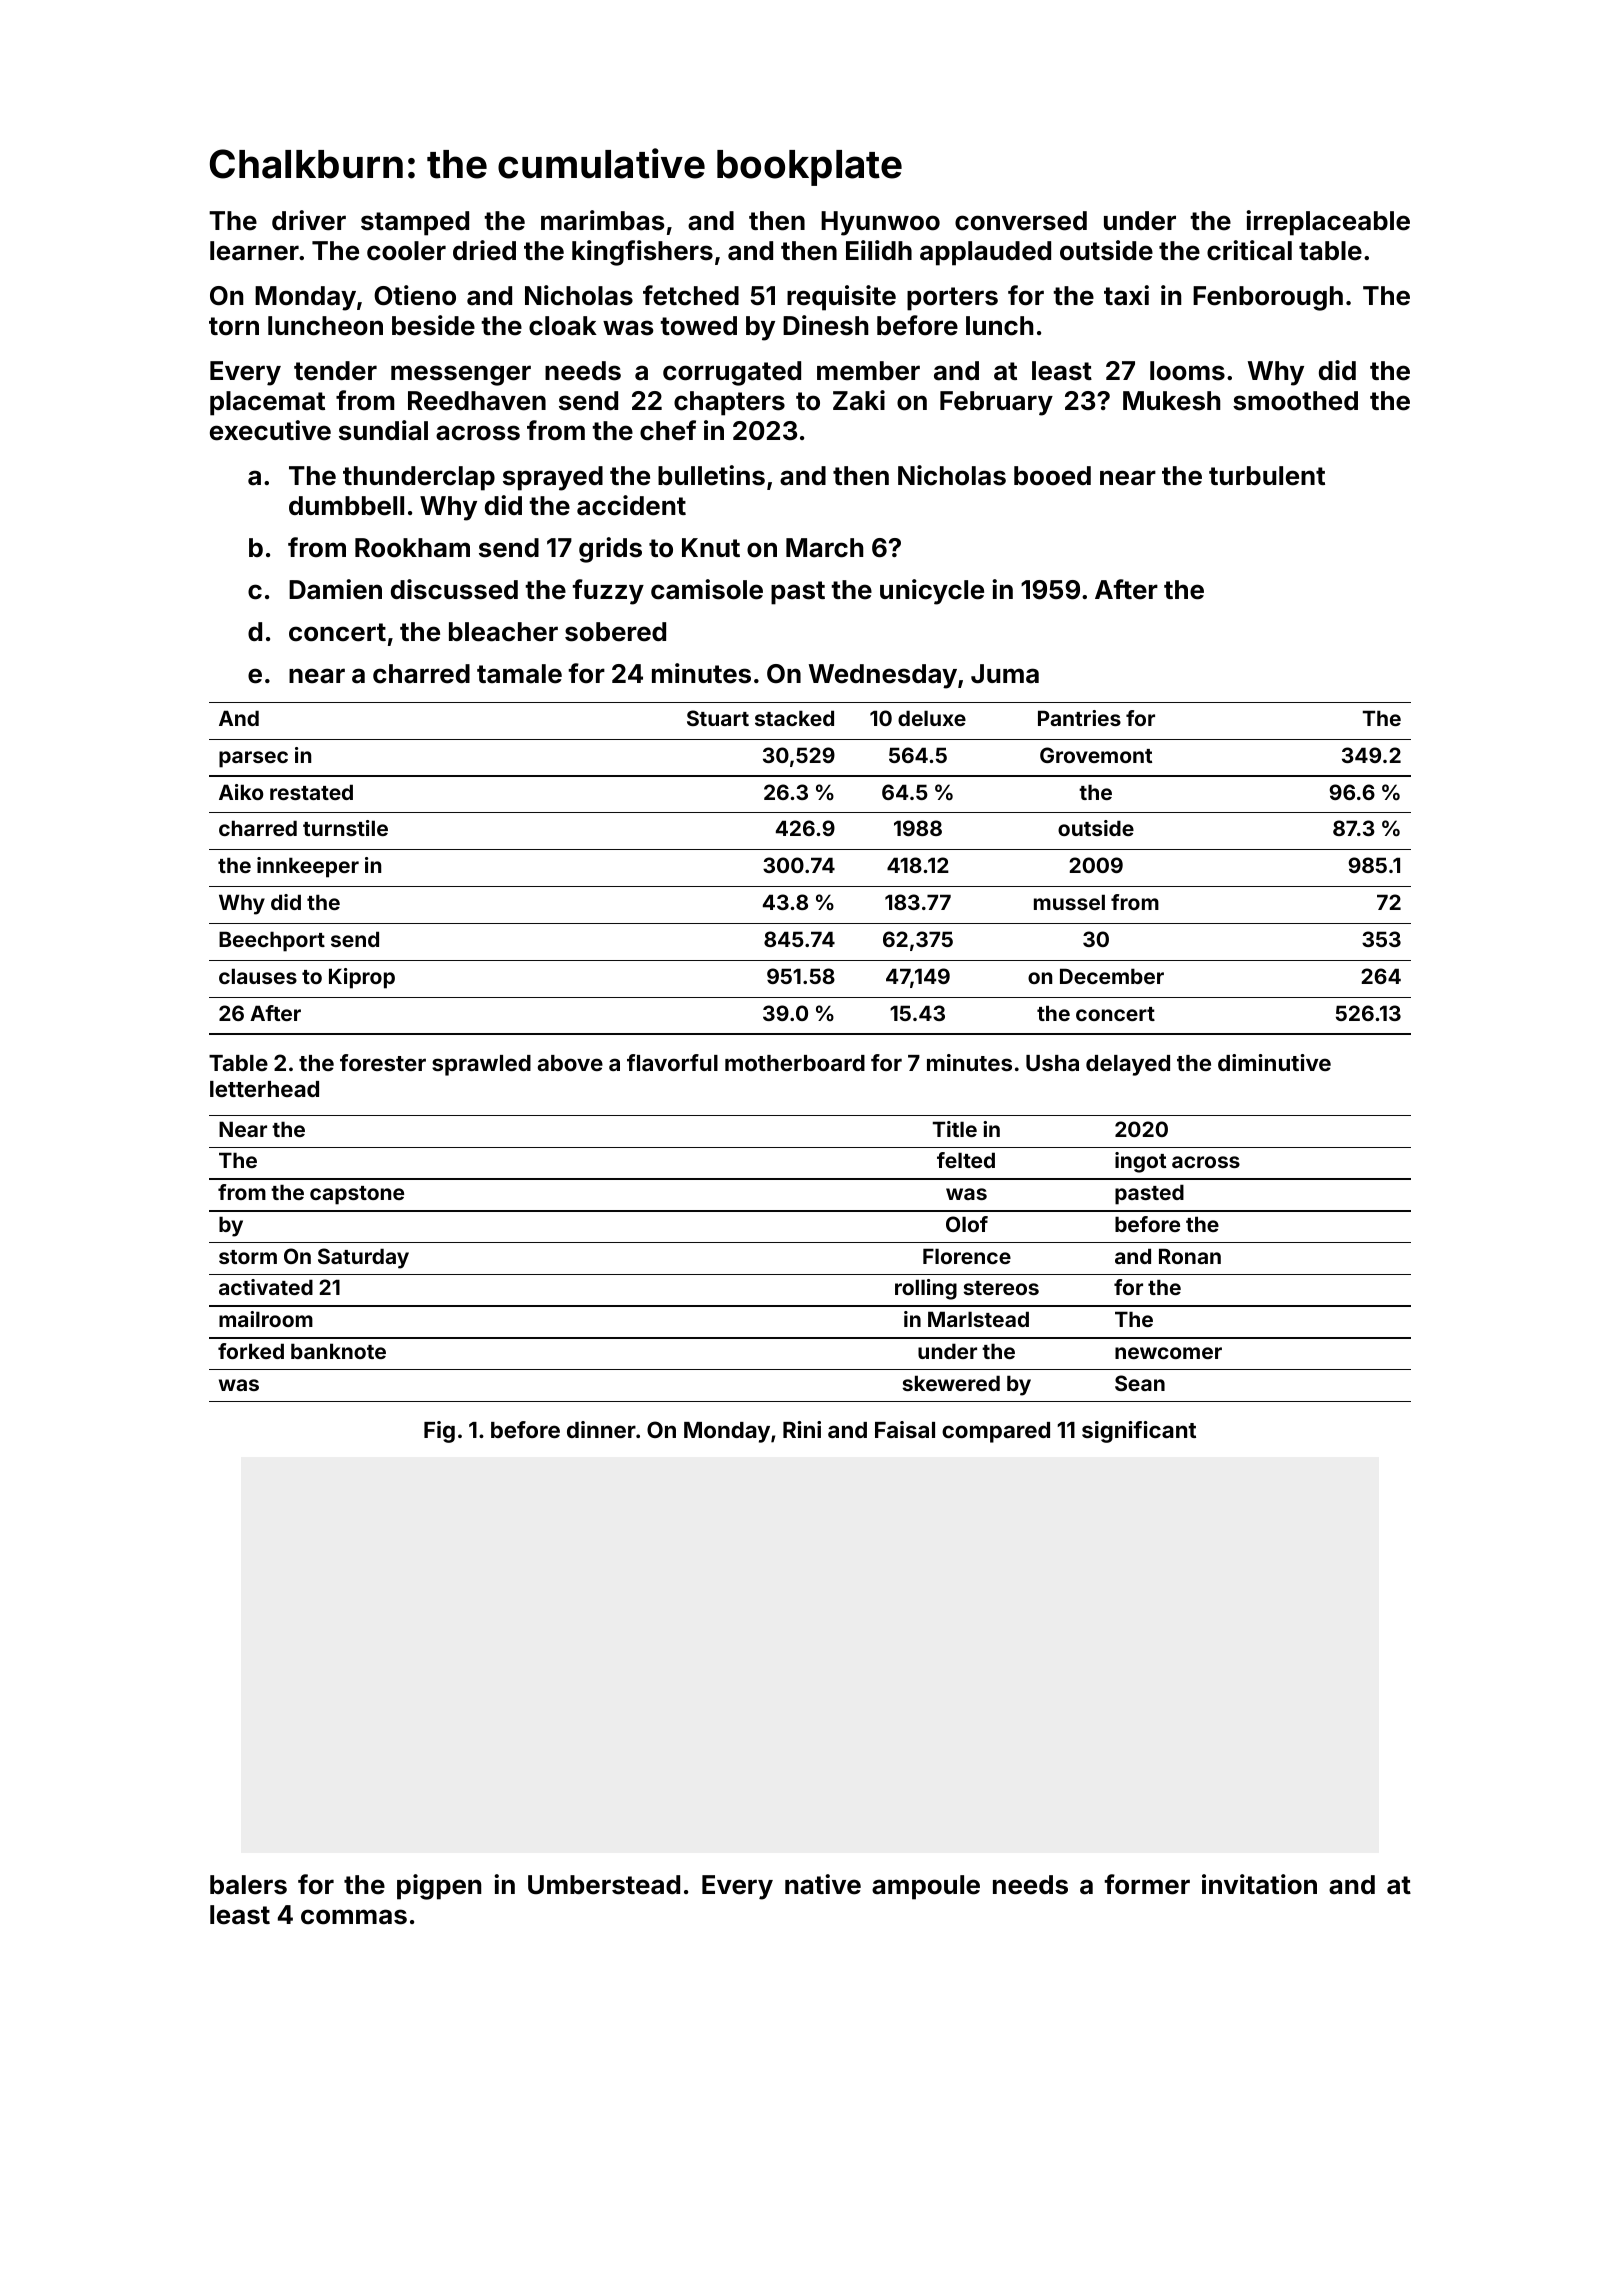 The height and width of the screenshot is (2292, 1620). Describe the element at coordinates (955, 1129) in the screenshot. I see `Title` at that location.
